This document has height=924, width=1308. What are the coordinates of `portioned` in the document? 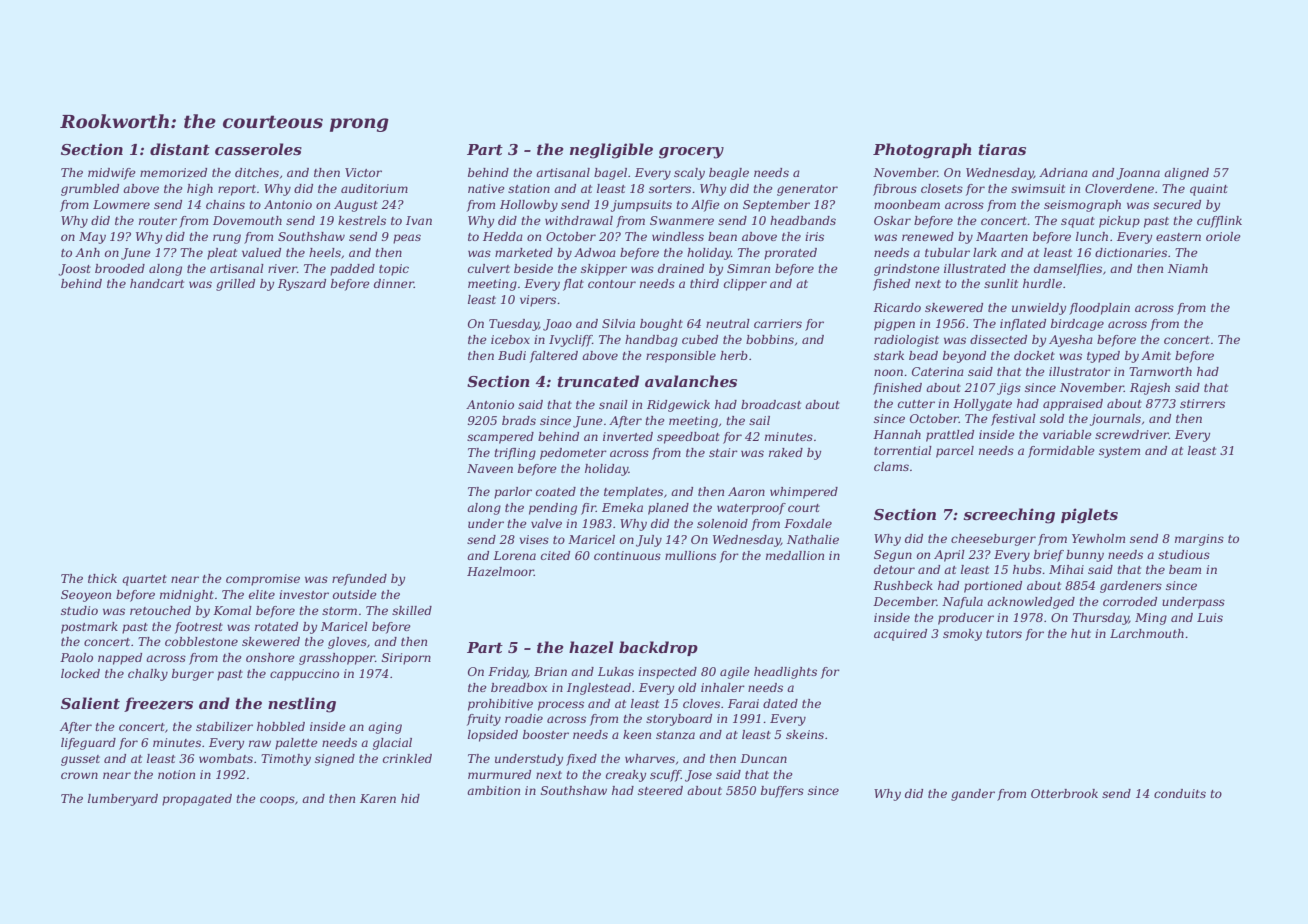 It's located at (993, 587).
